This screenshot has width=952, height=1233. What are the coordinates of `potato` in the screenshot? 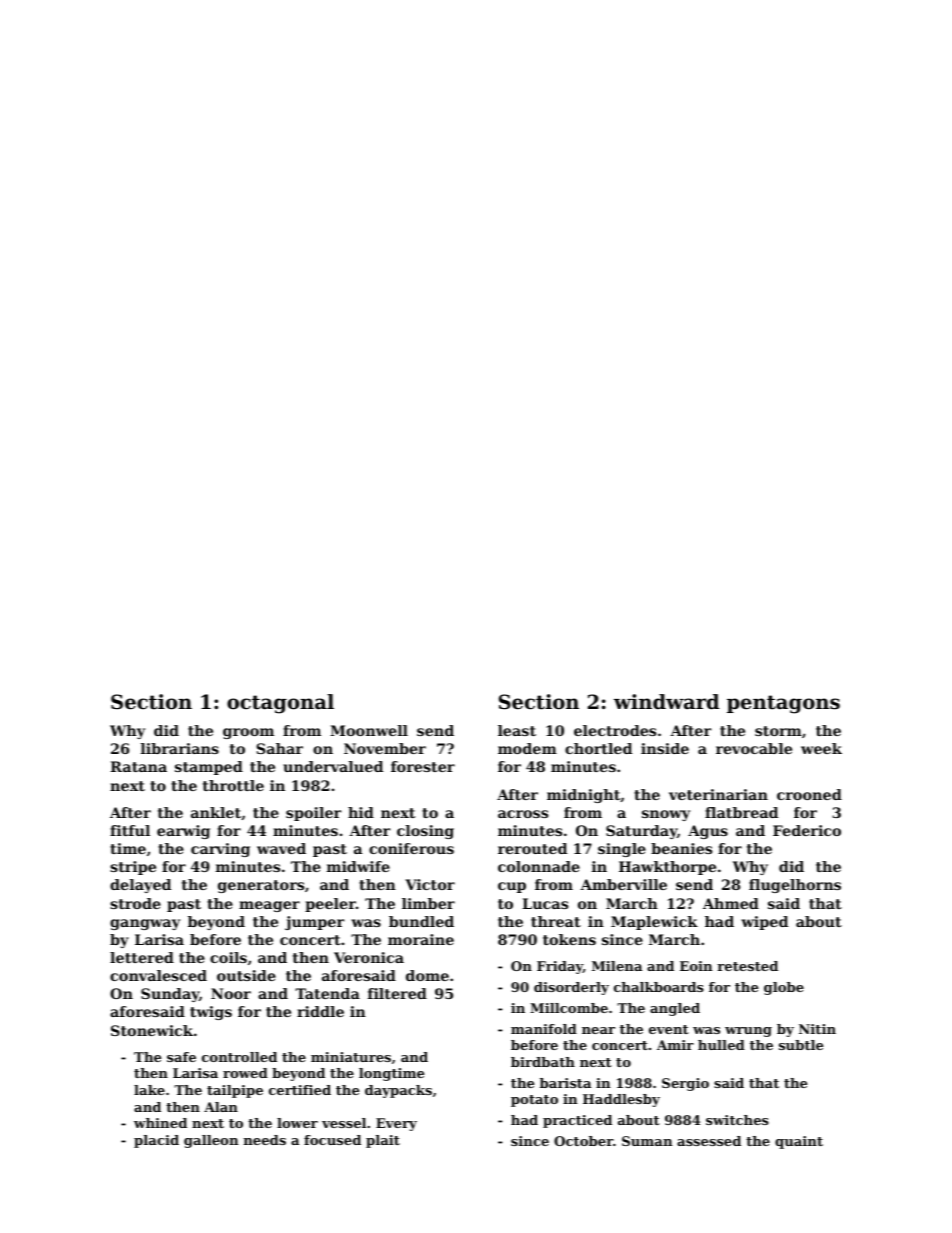 It's located at (534, 1101).
